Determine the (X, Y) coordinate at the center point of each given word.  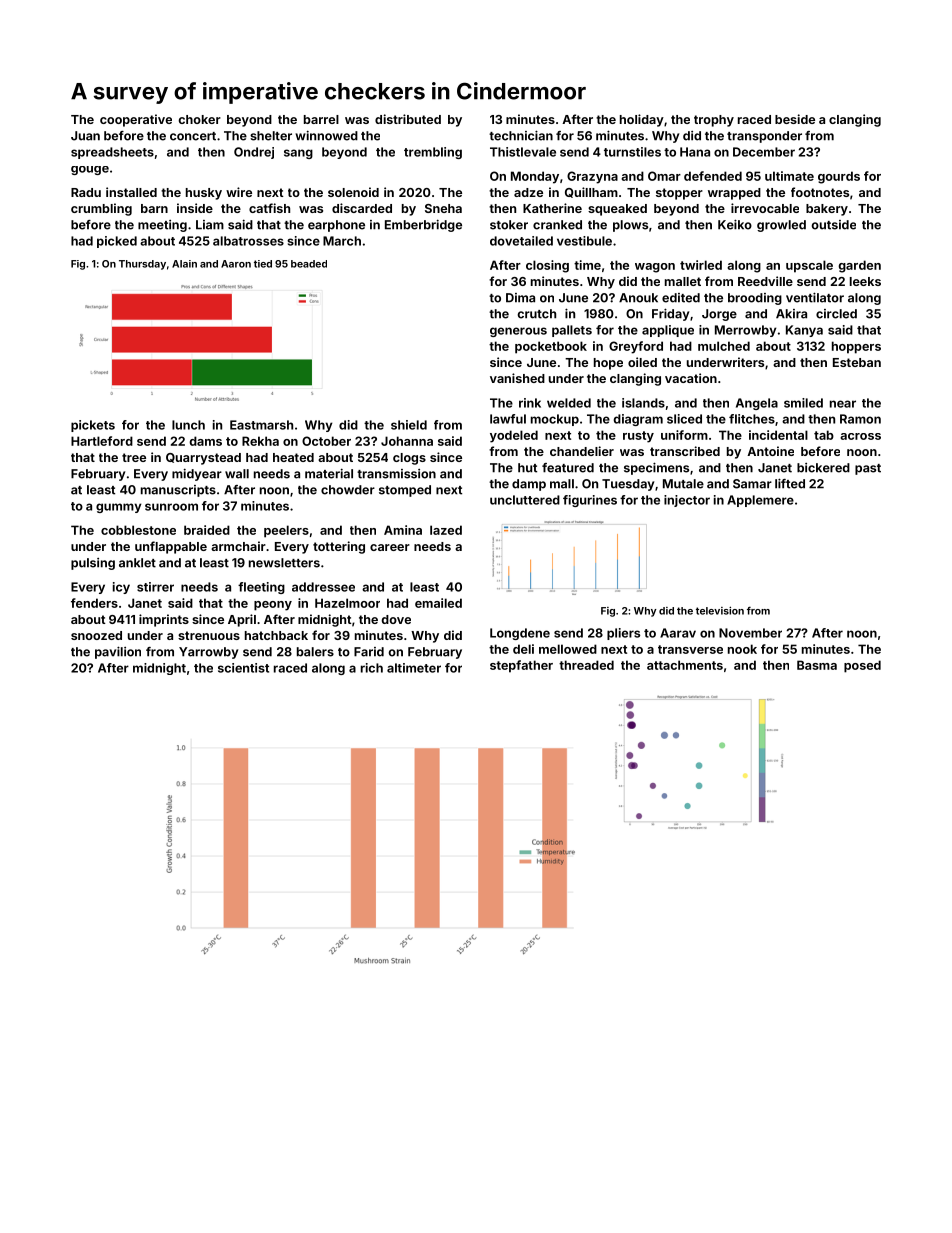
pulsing (93, 564)
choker (199, 119)
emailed (438, 603)
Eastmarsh (261, 425)
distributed (408, 119)
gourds (839, 177)
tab (824, 435)
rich (372, 668)
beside (795, 119)
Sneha (443, 208)
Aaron (236, 264)
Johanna (407, 441)
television (720, 610)
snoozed (96, 635)
